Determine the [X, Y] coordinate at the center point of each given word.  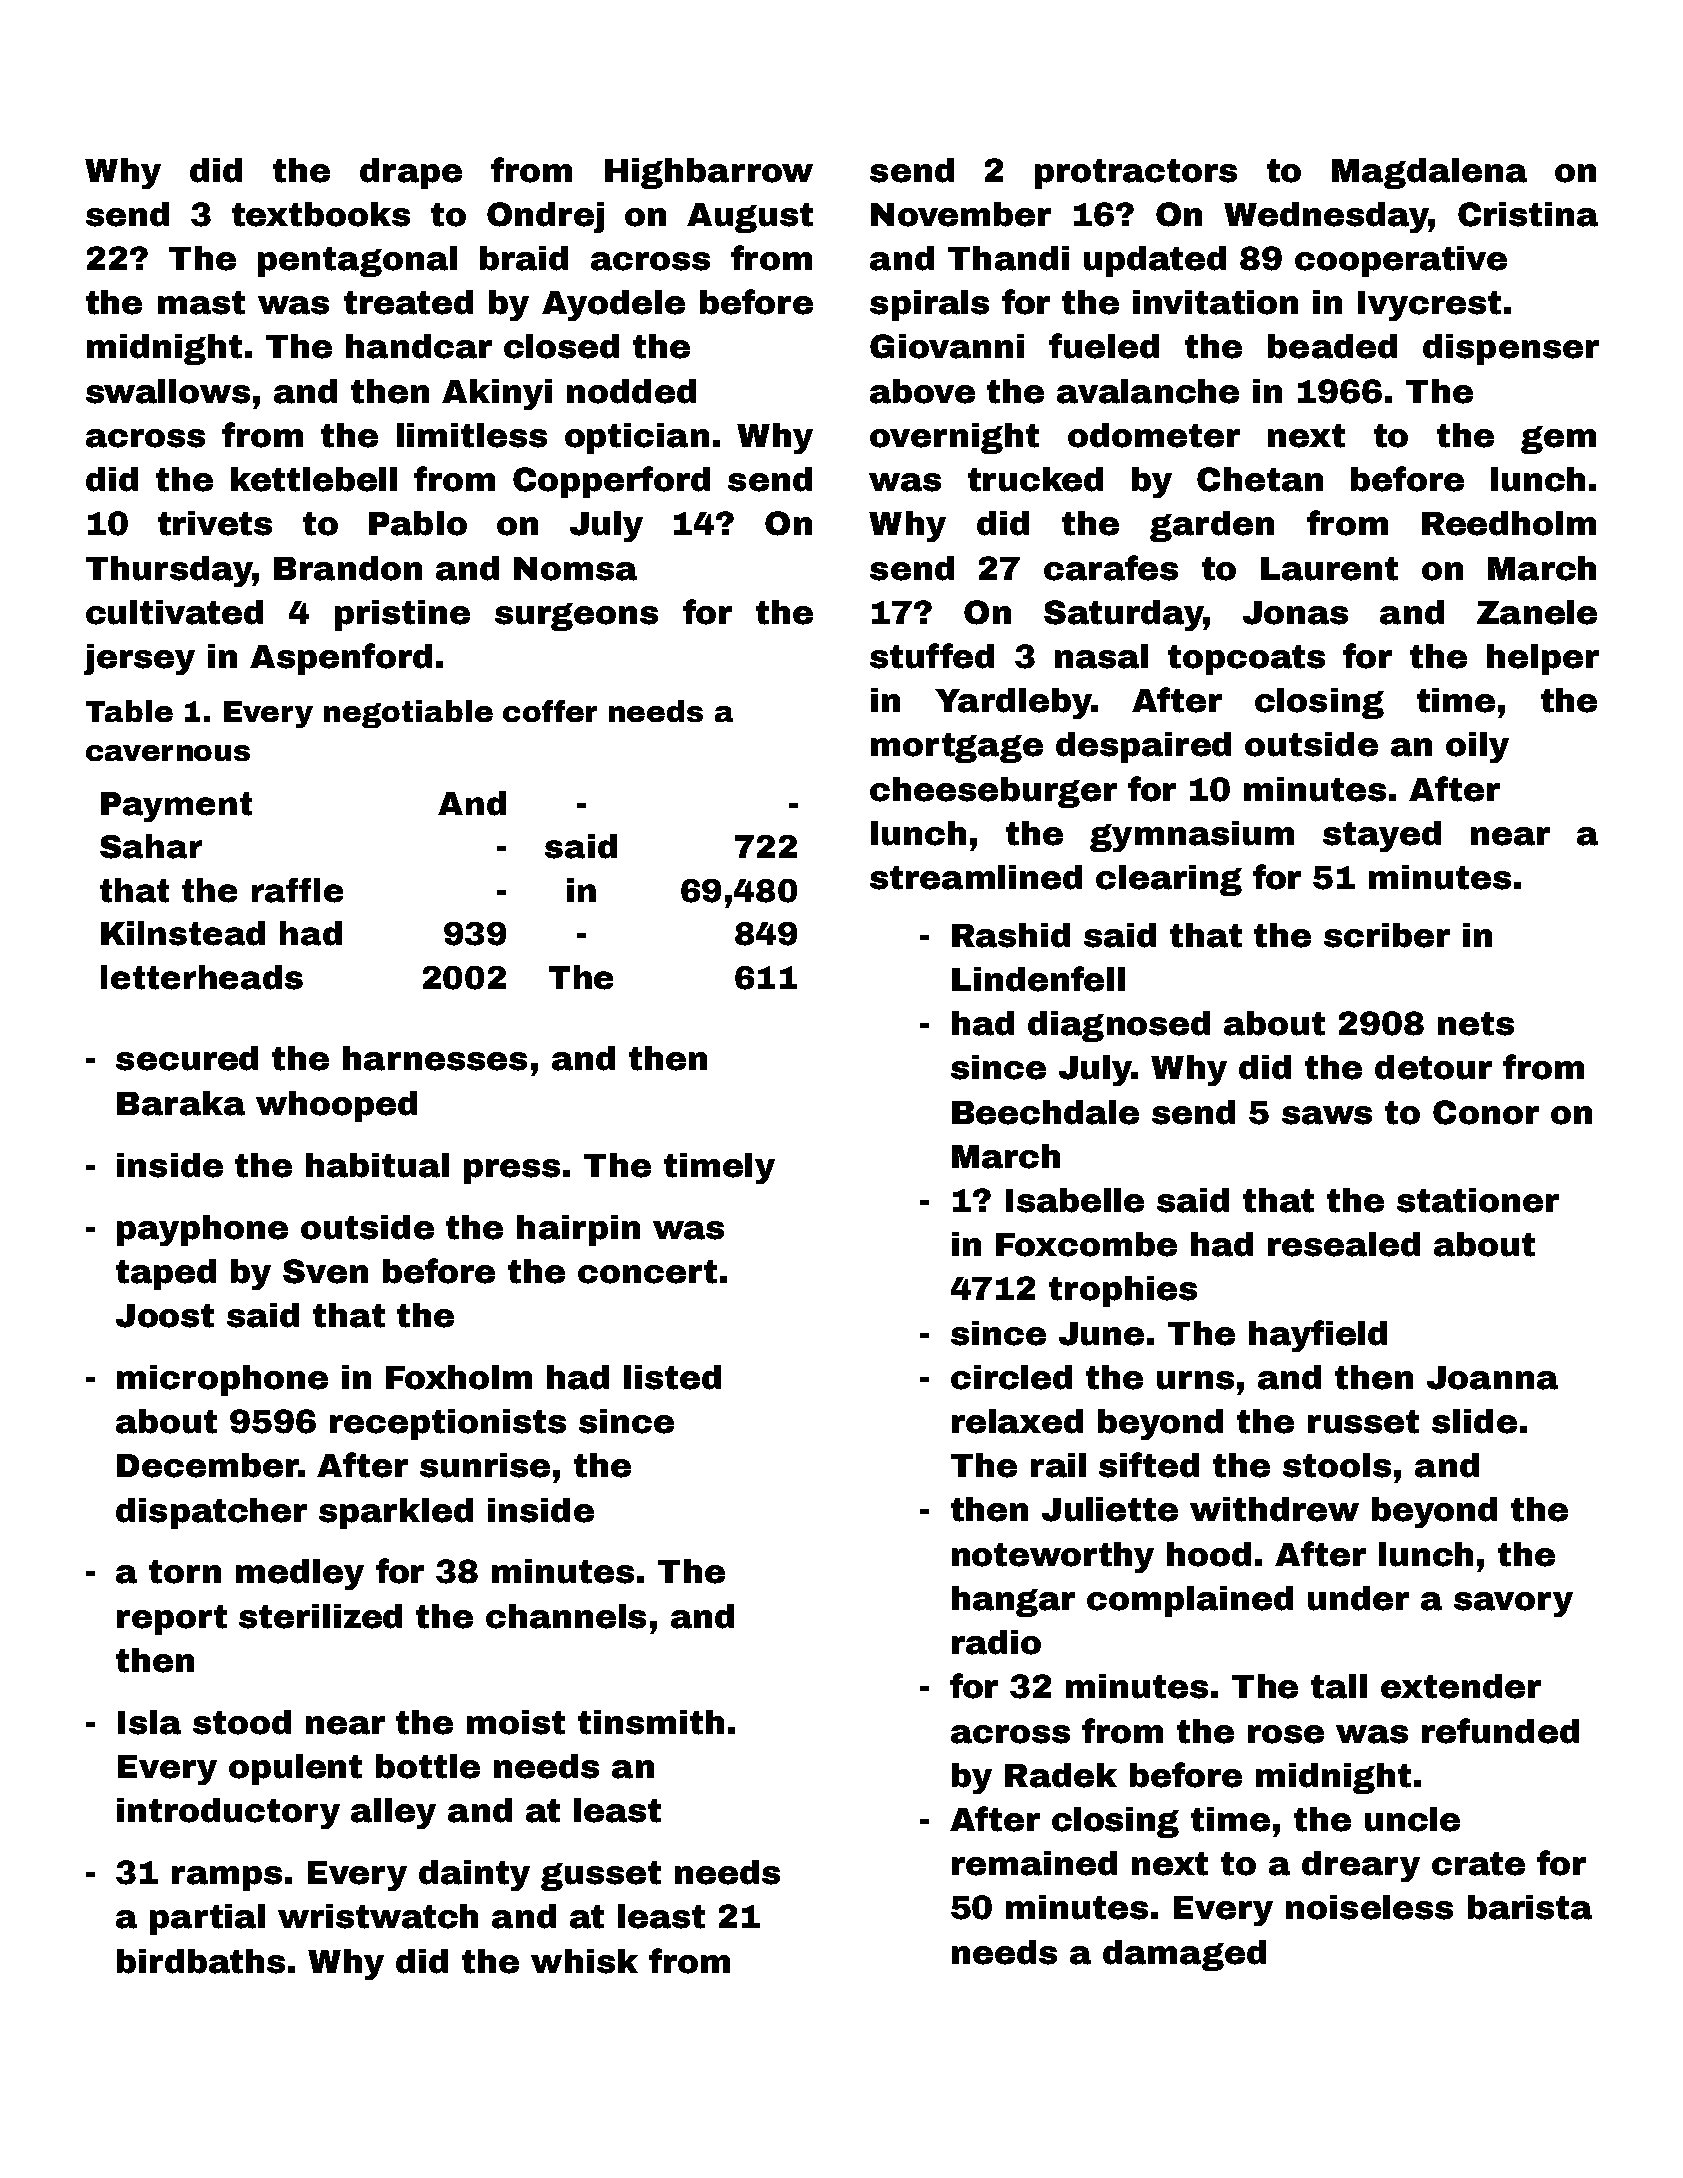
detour [1433, 1067]
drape [411, 173]
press [512, 1171]
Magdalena [1429, 173]
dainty [474, 1875]
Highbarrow [709, 173]
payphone [202, 1230]
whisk [584, 1961]
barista [1530, 1907]
